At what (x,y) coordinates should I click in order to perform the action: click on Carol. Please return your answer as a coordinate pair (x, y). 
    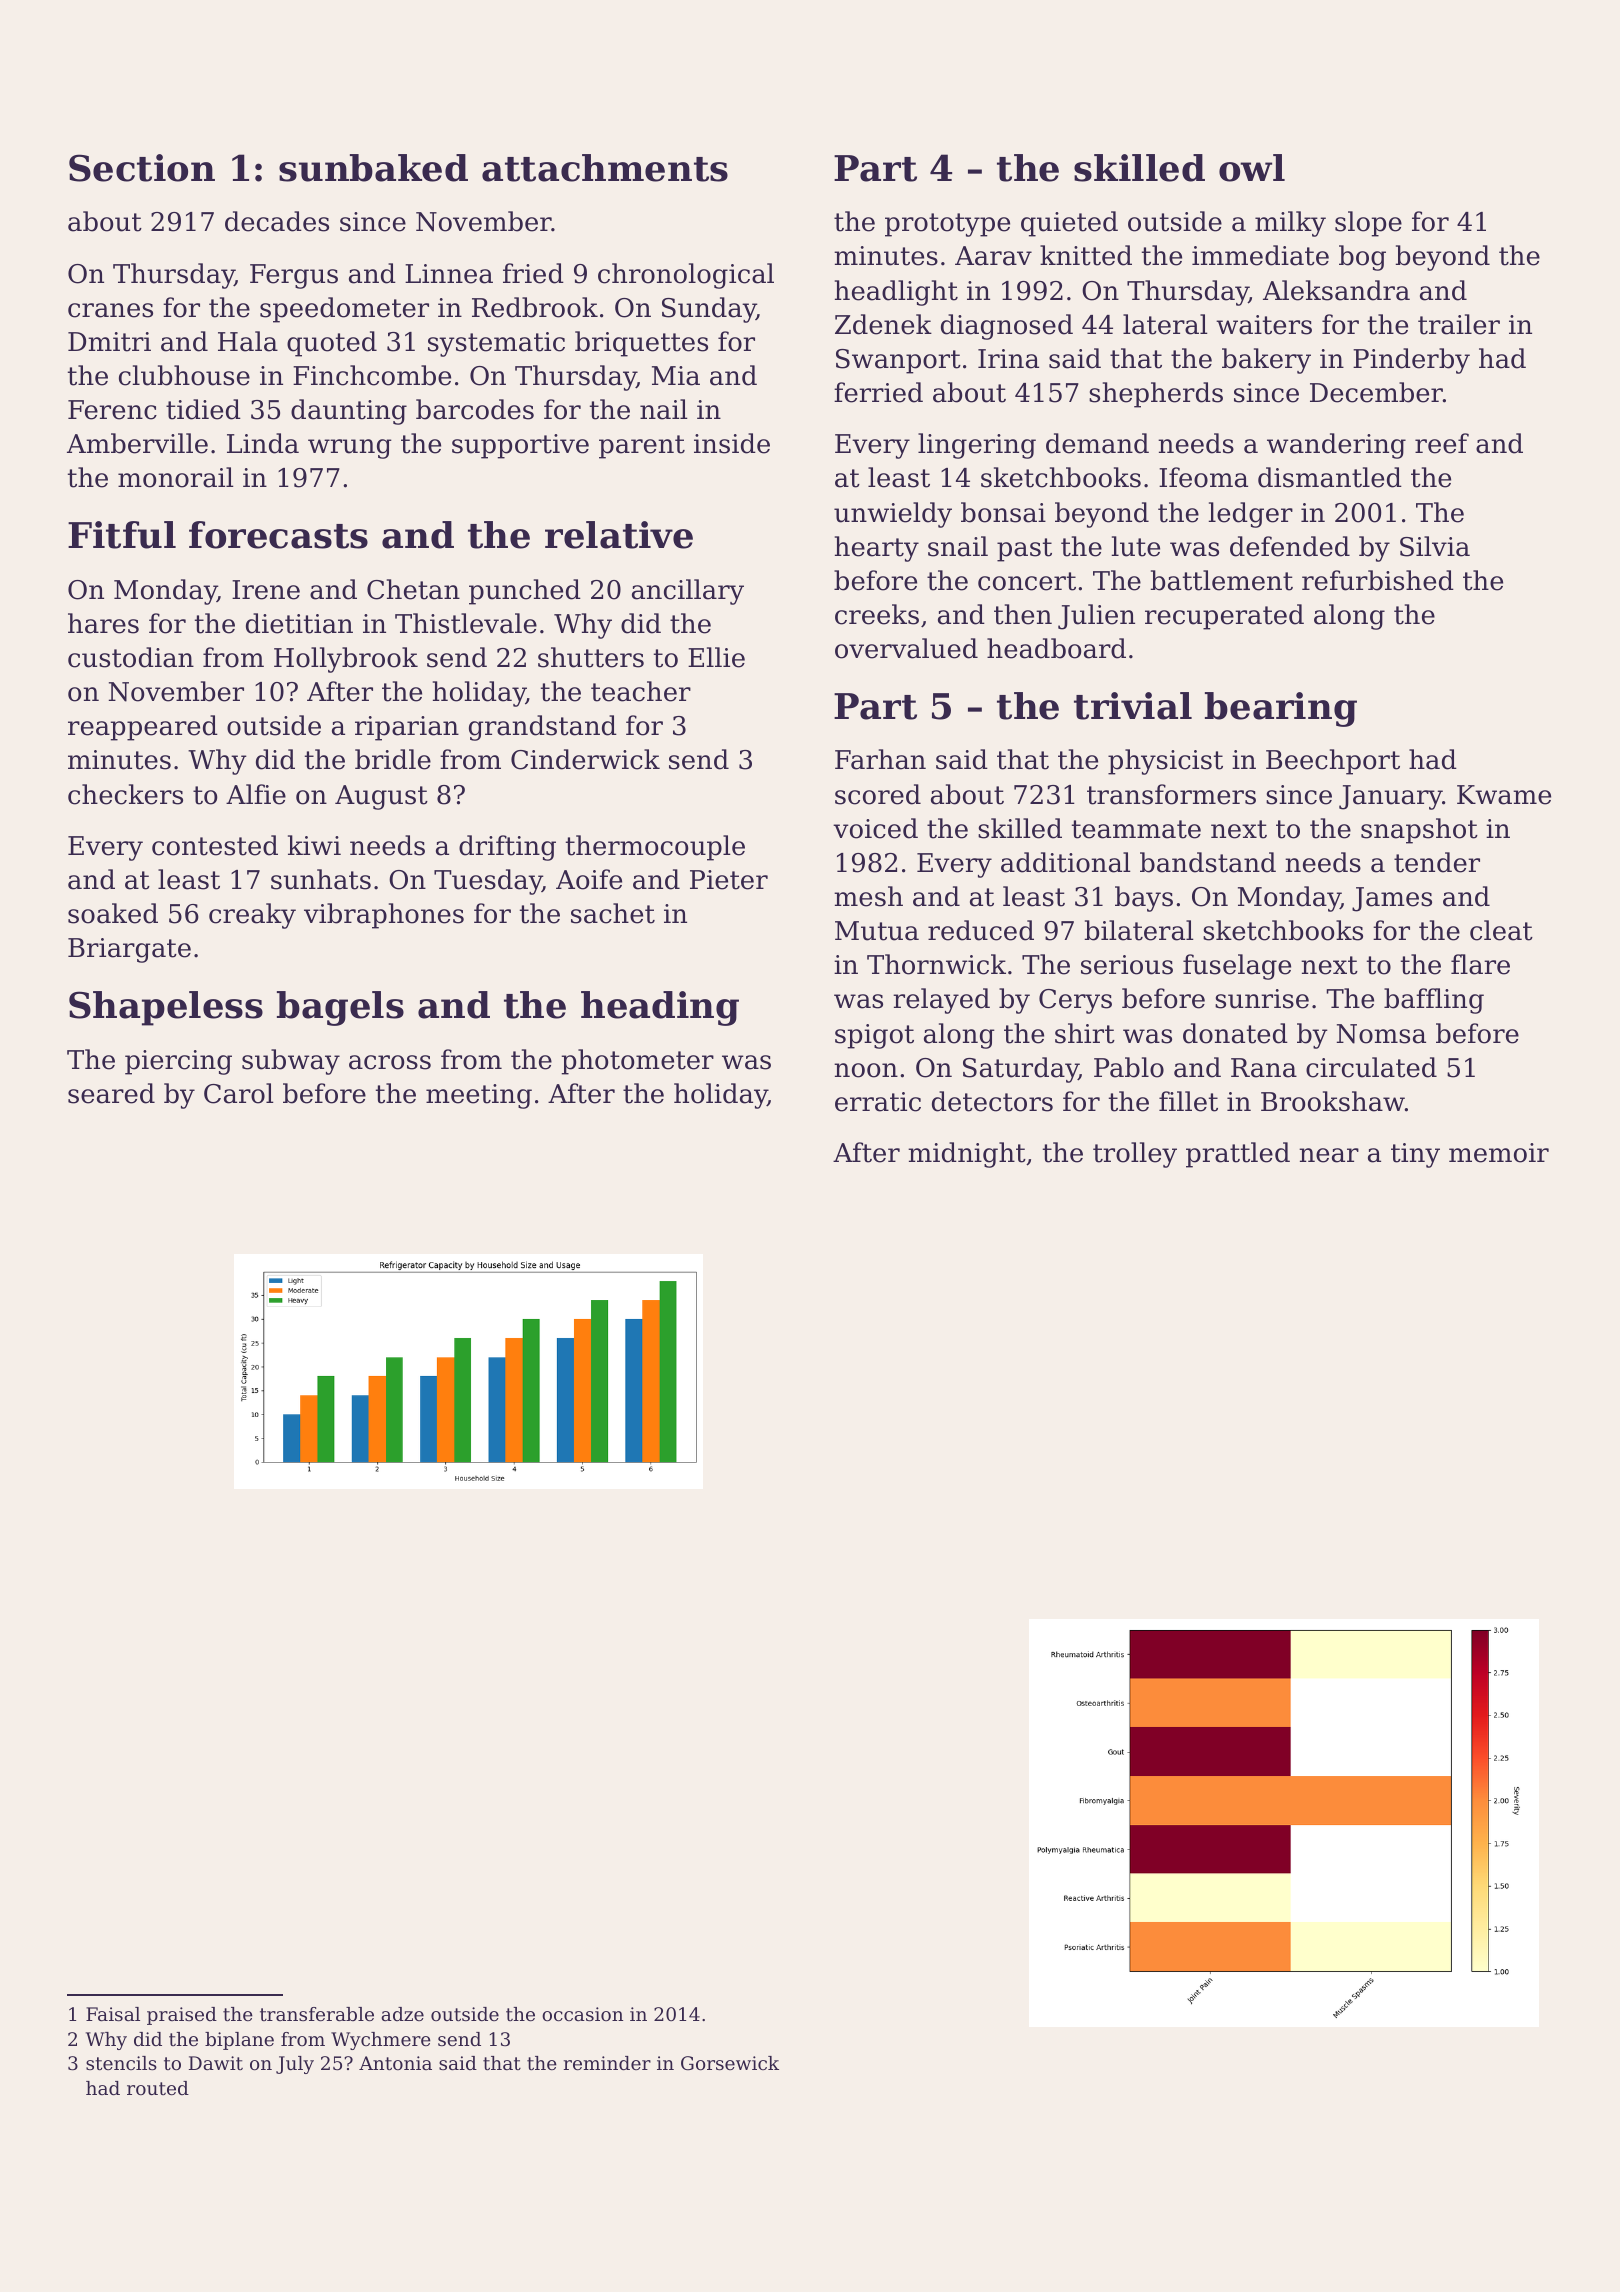
    Looking at the image, I should click on (239, 1093).
